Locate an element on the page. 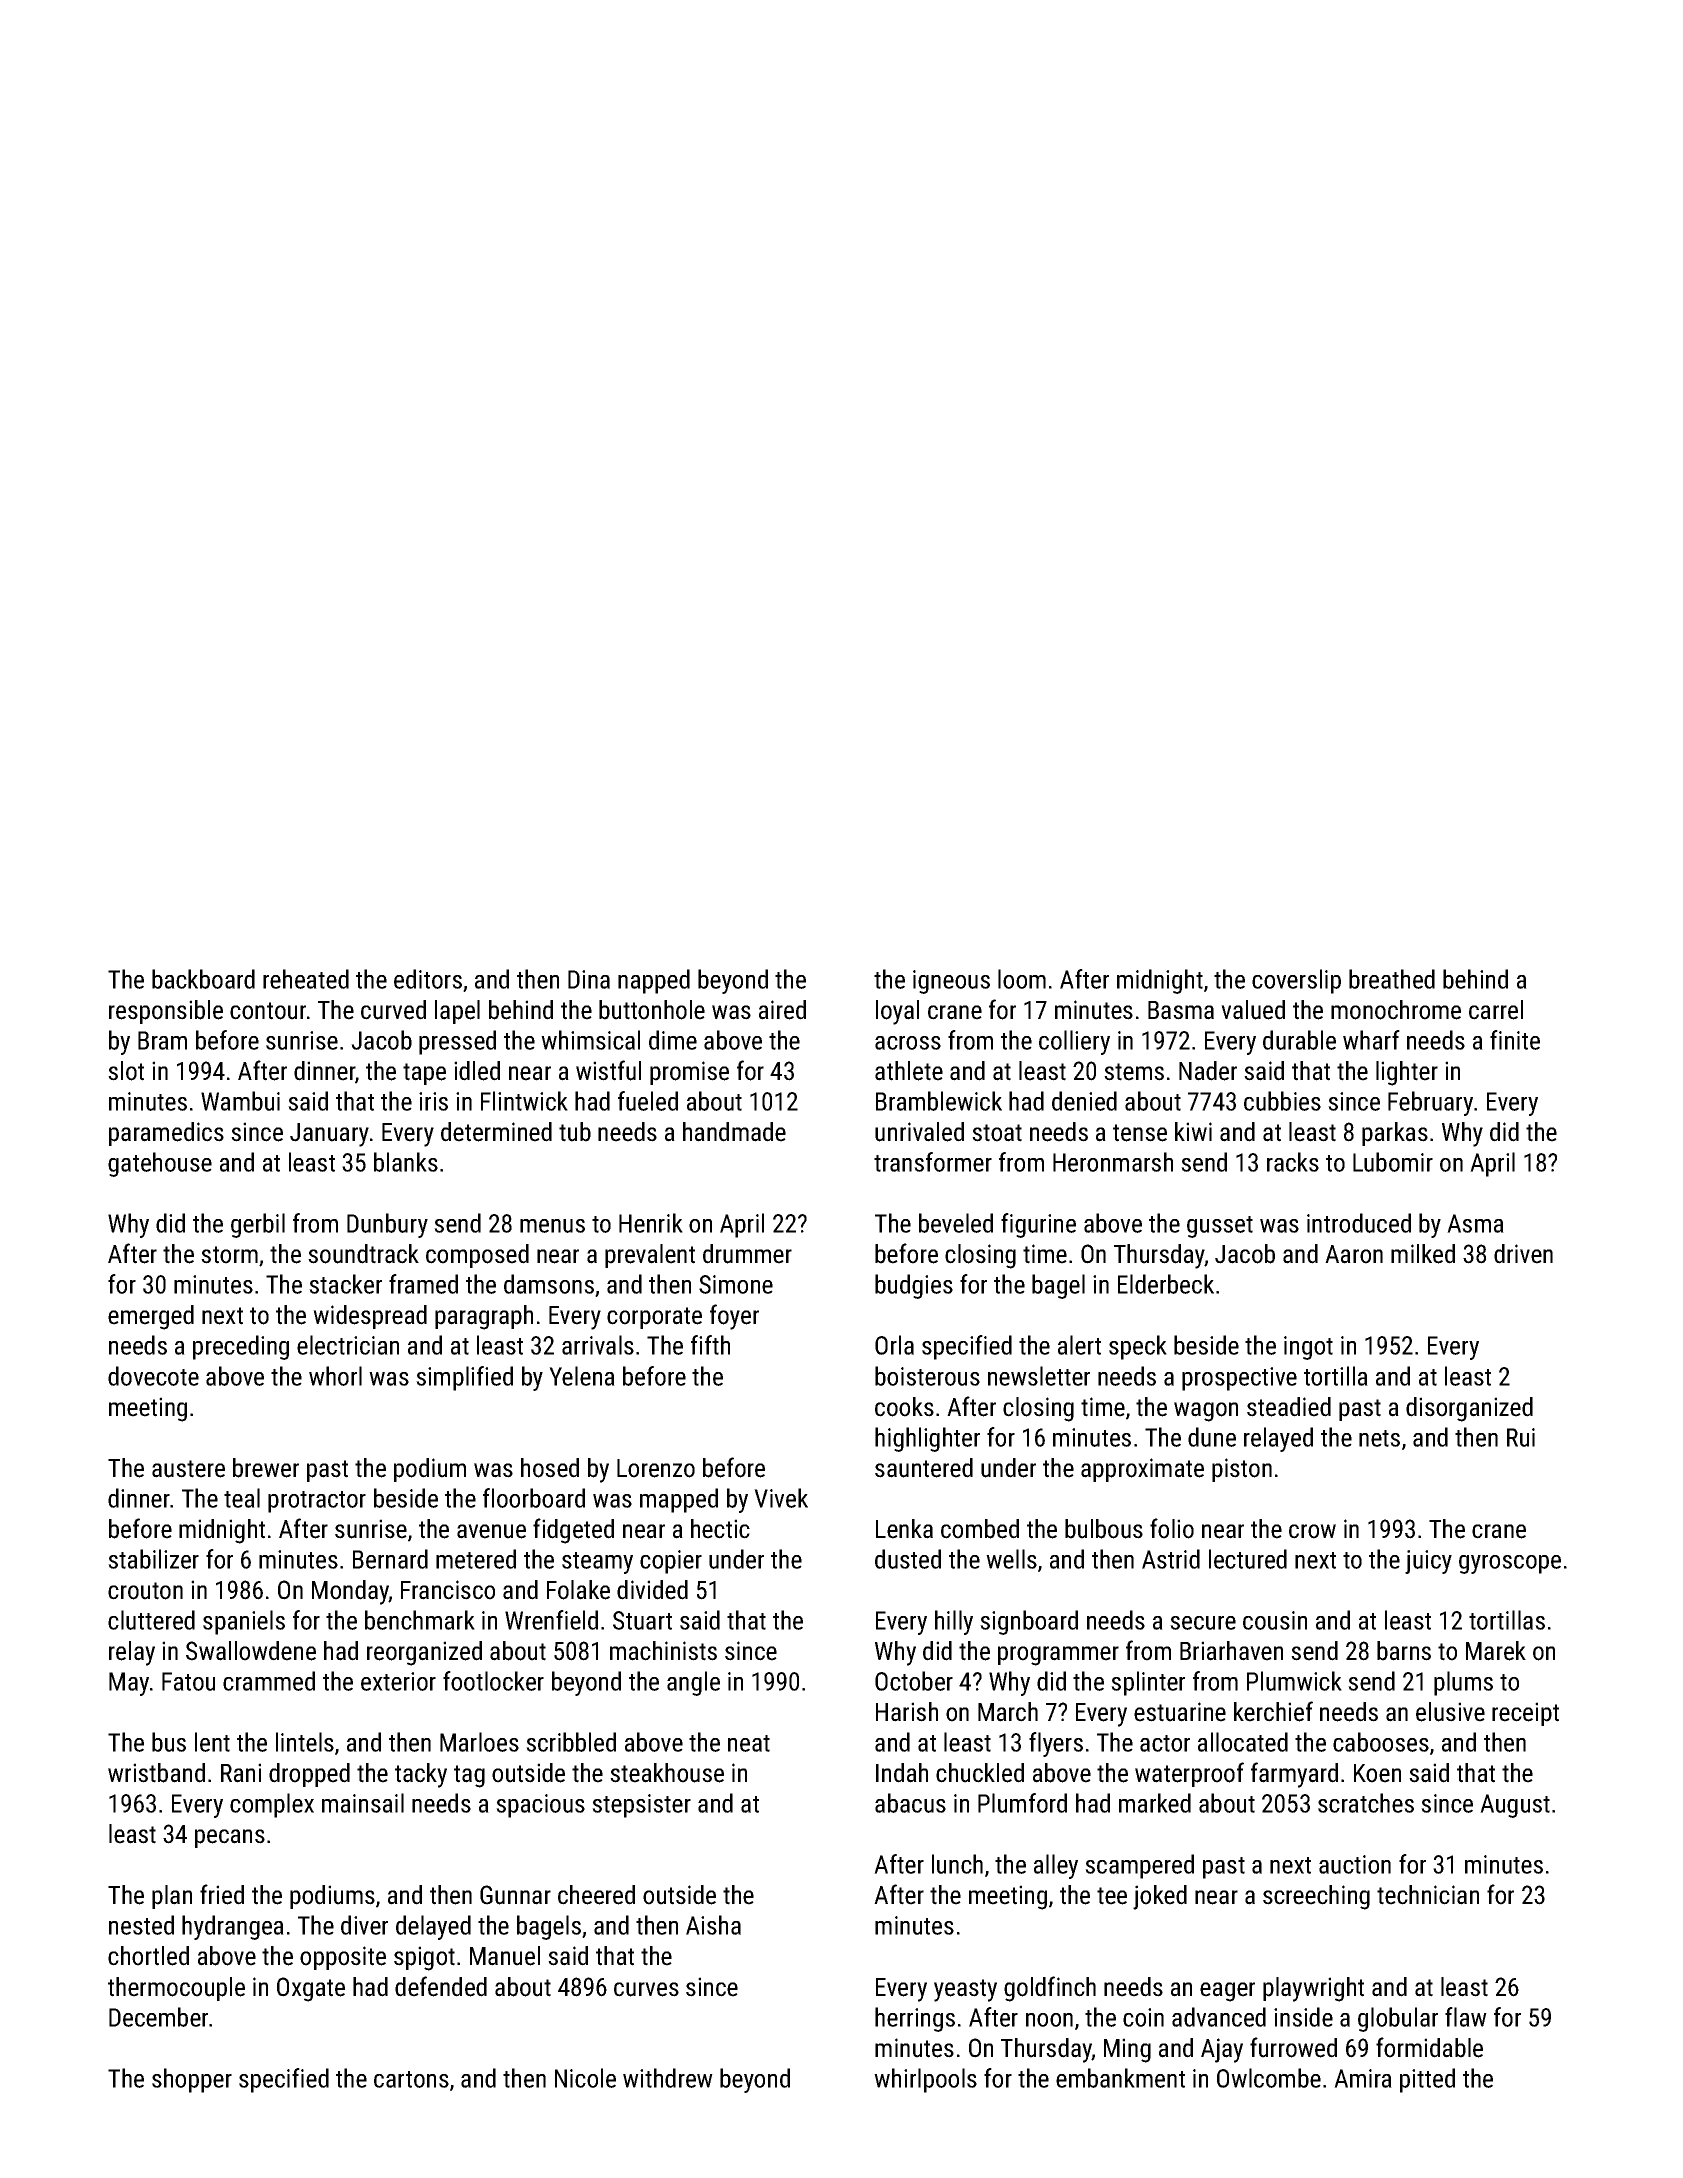 Image resolution: width=1683 pixels, height=2178 pixels. cheered is located at coordinates (596, 1895).
